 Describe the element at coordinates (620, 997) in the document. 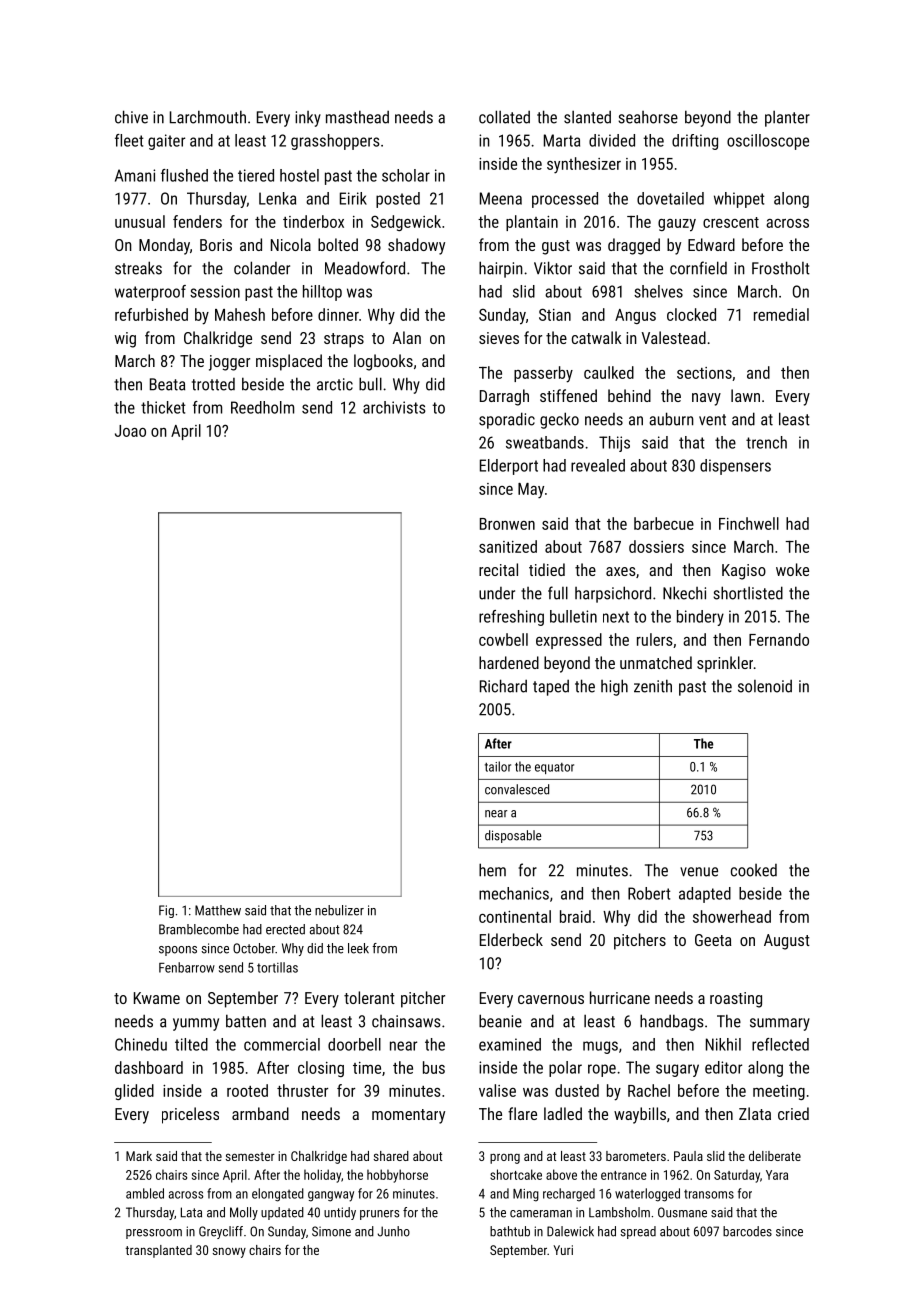

I see `hurricane` at that location.
